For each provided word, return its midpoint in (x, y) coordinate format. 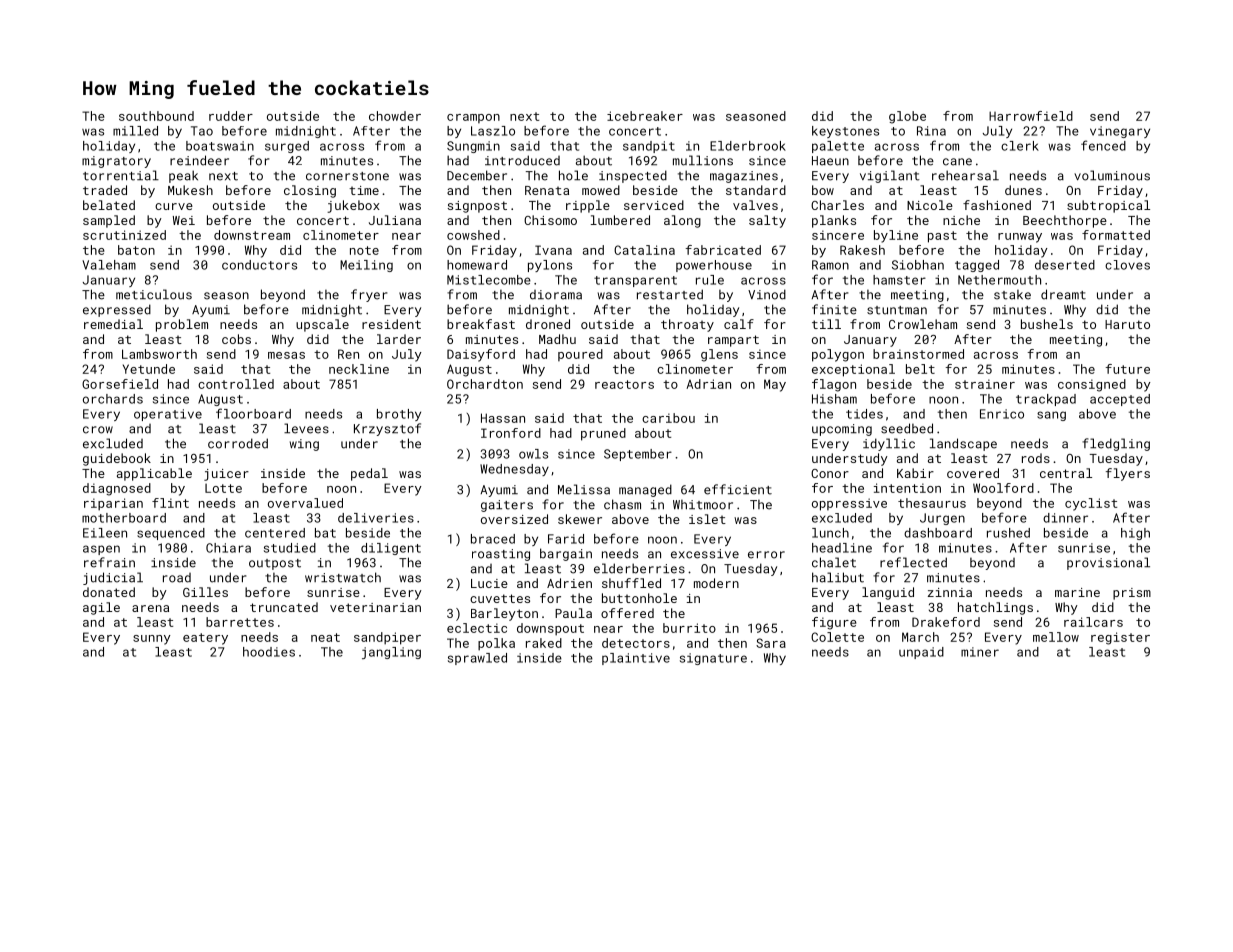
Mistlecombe (489, 280)
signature (713, 659)
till (826, 324)
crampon (473, 118)
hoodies (269, 652)
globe (907, 117)
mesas (286, 355)
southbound (156, 116)
